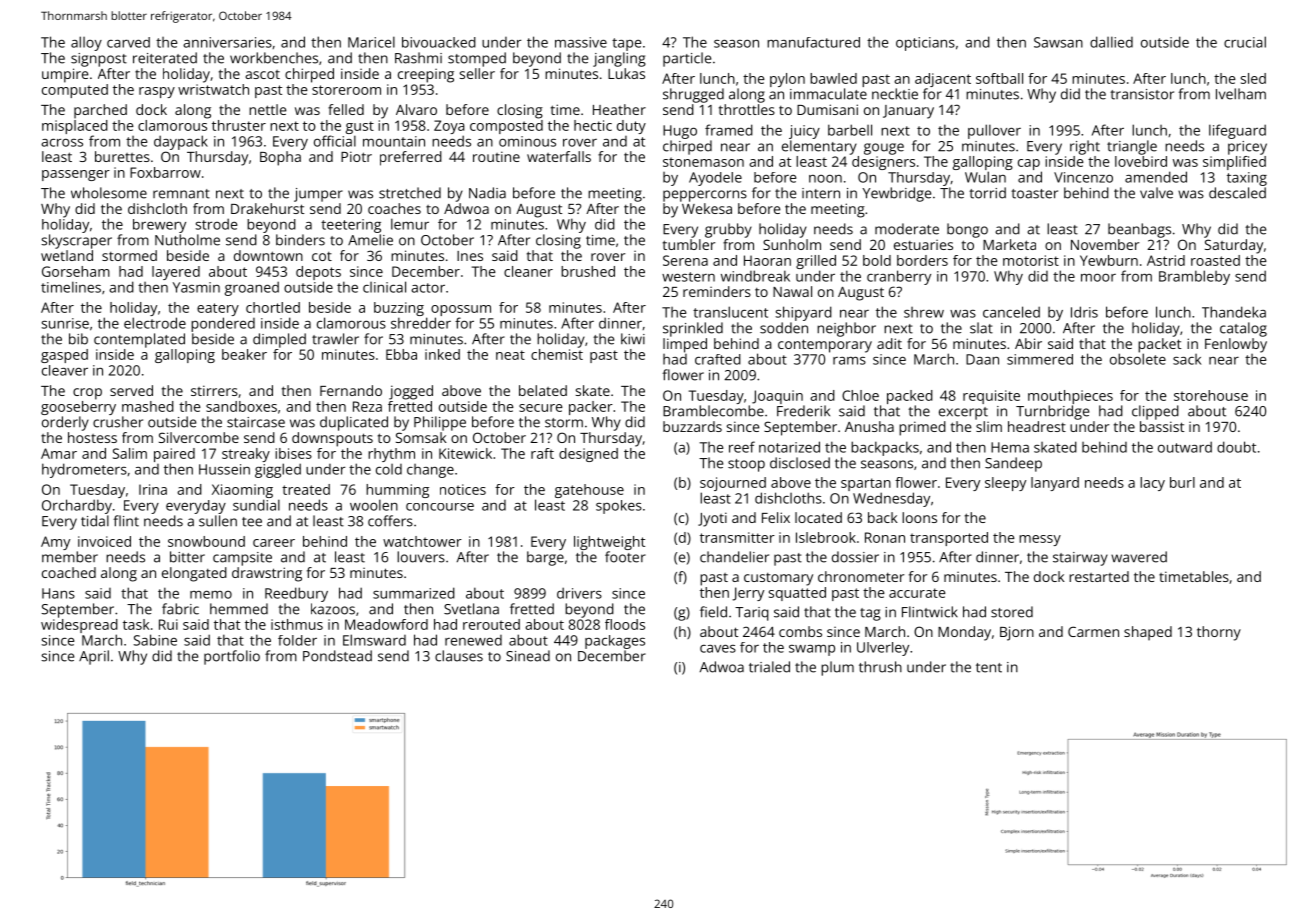  What do you see at coordinates (442, 354) in the page?
I see `inked` at bounding box center [442, 354].
